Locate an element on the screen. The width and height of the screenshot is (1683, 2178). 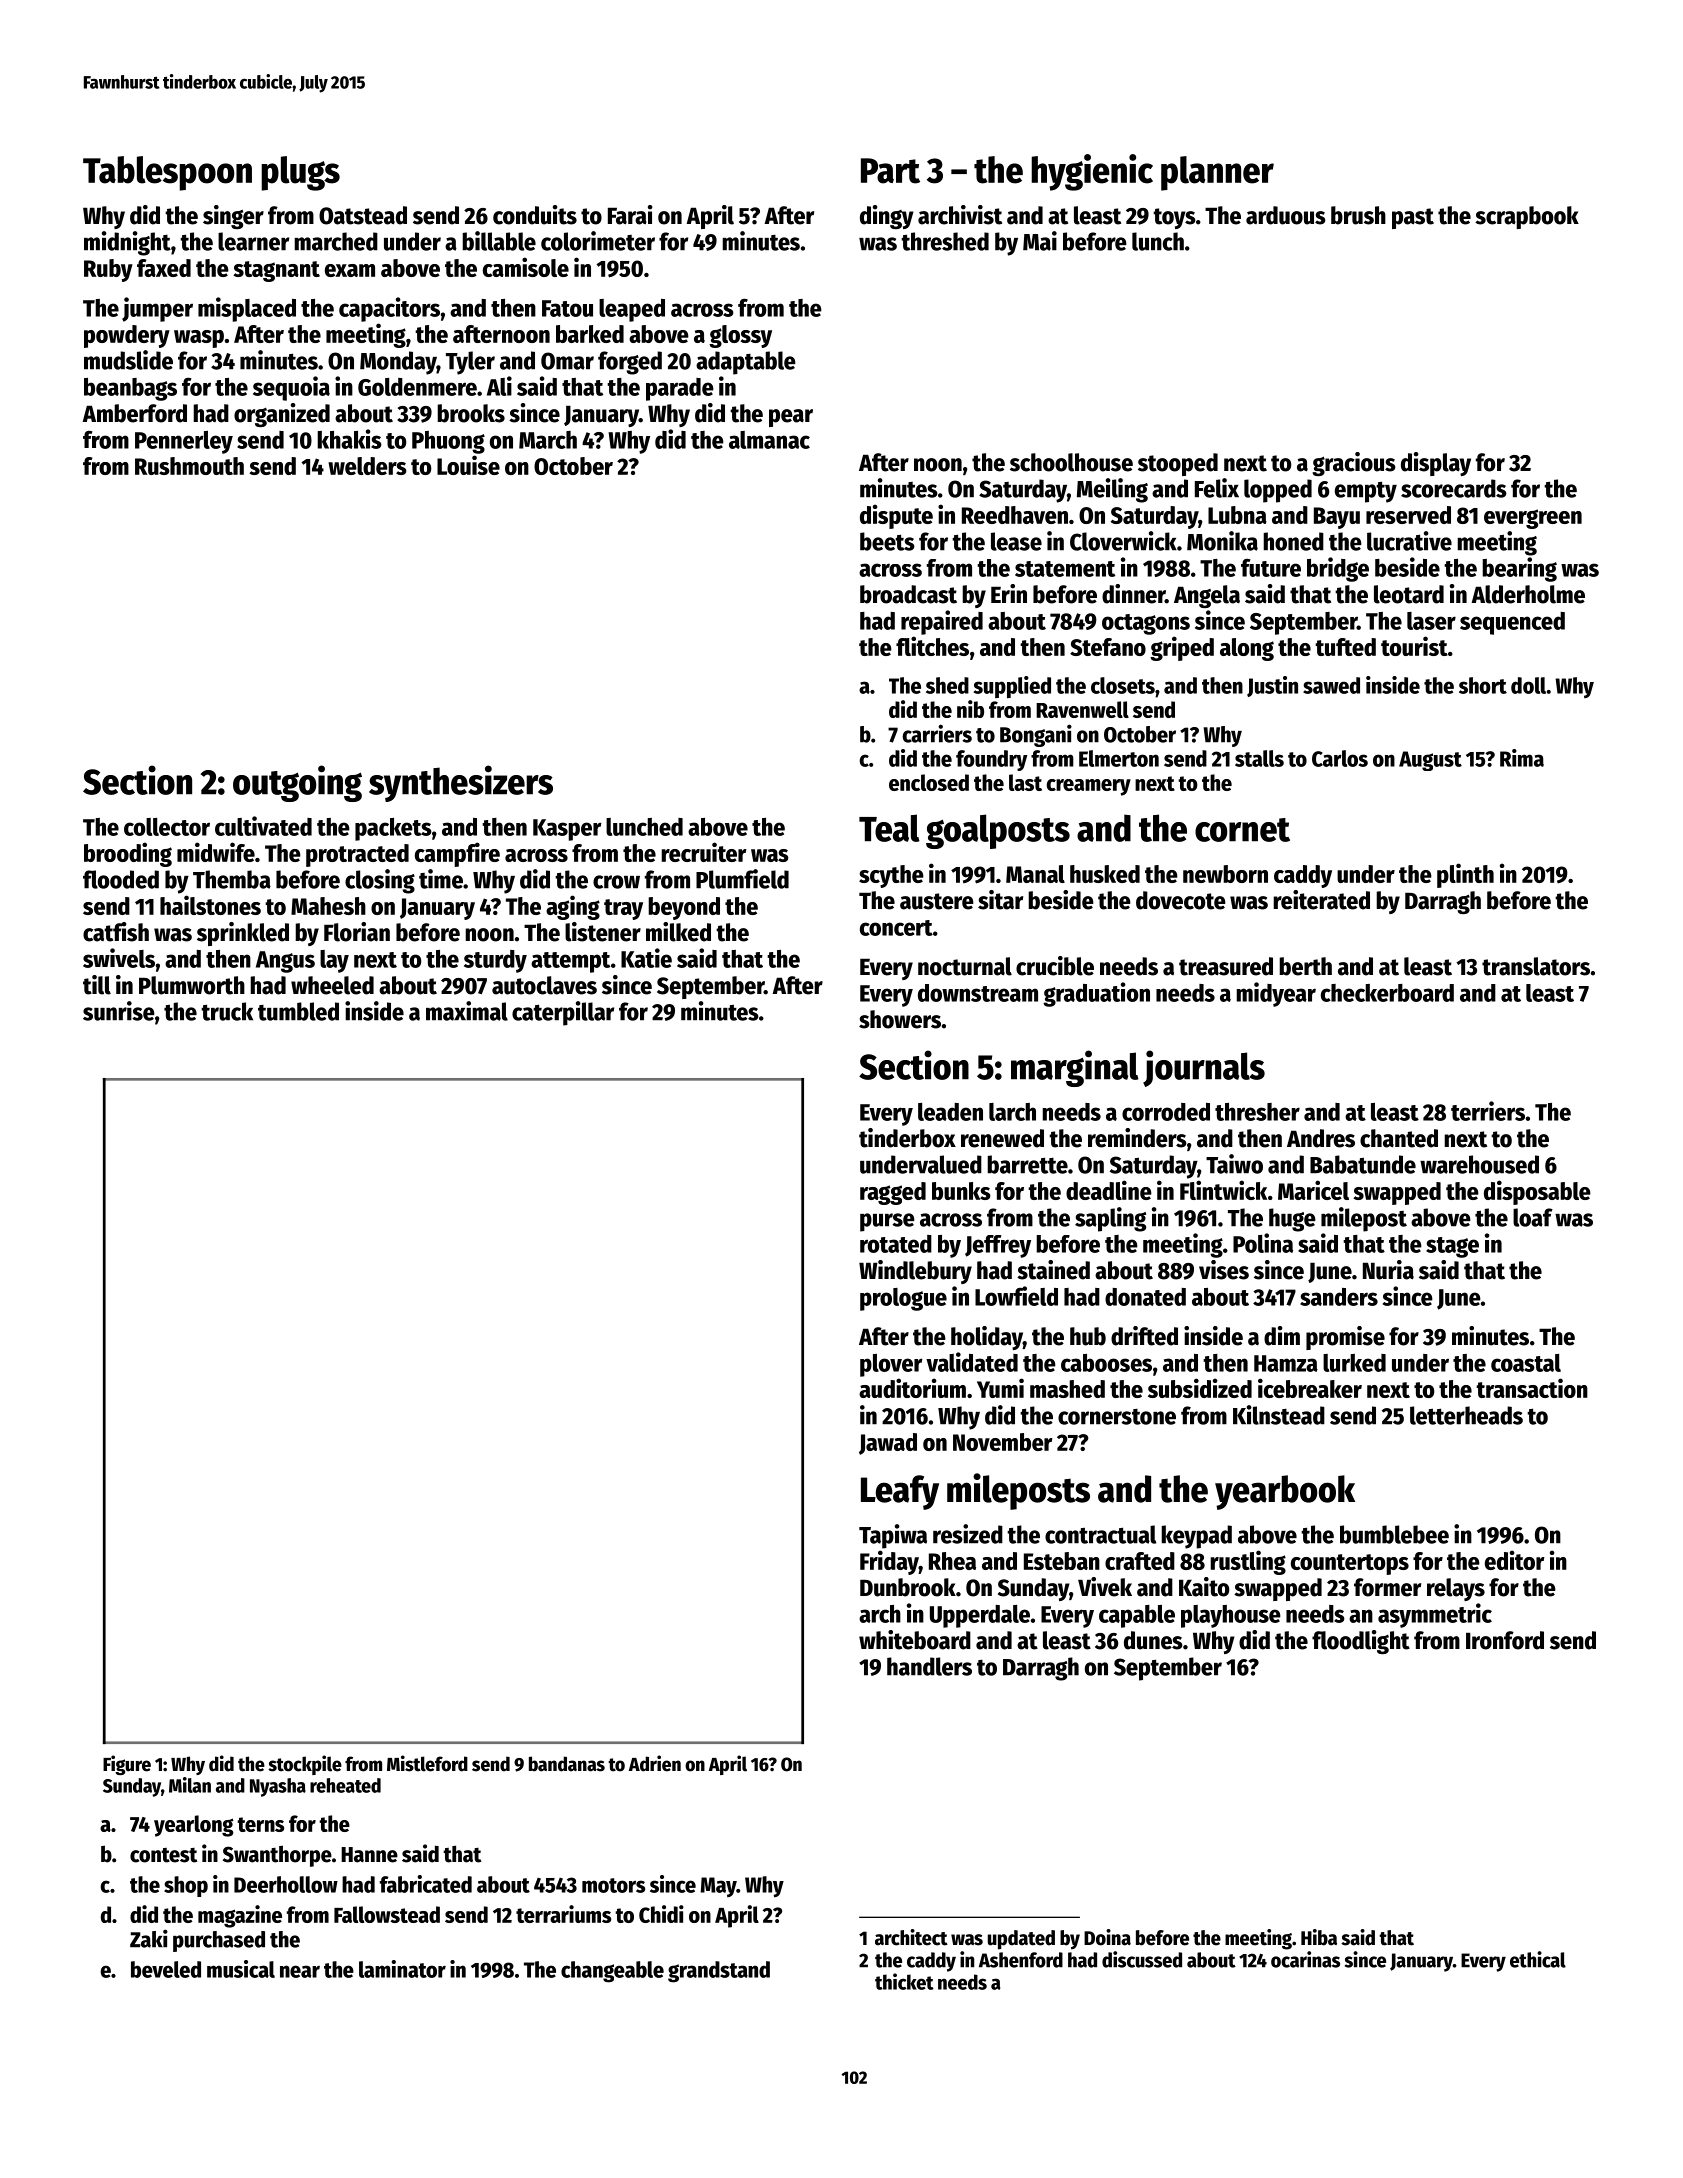
Kilnstead is located at coordinates (1279, 1415).
